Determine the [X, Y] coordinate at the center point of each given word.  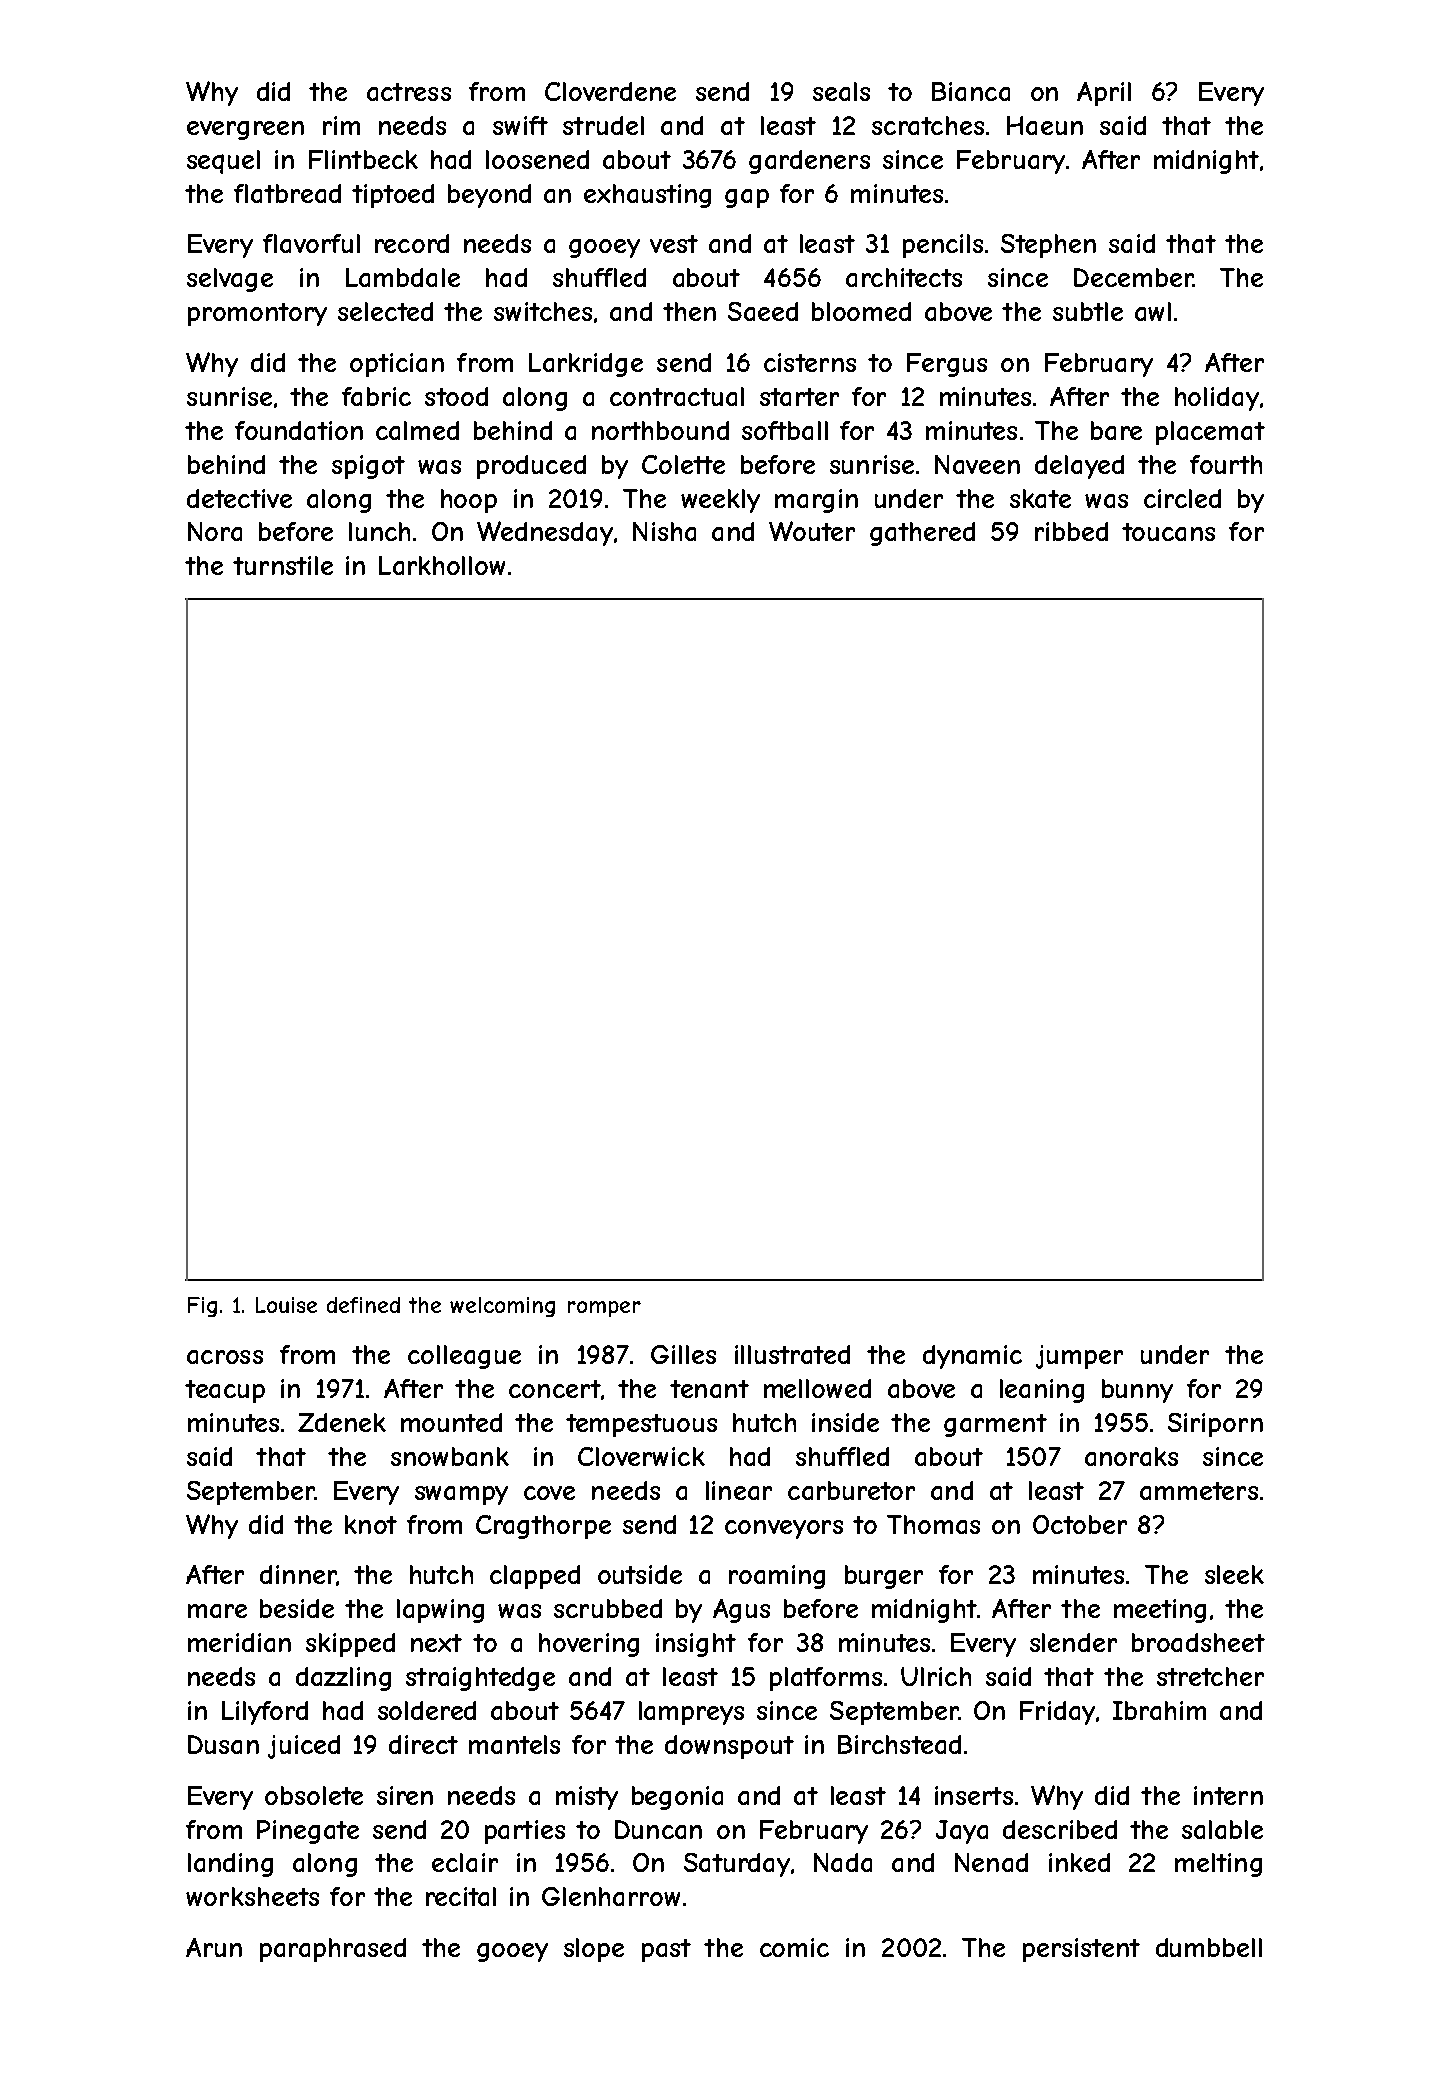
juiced [304, 1747]
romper [604, 1309]
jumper [1079, 1357]
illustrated [792, 1354]
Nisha [664, 531]
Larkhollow [442, 565]
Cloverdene [610, 91]
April [1104, 94]
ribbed [1071, 531]
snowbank [450, 1456]
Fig [202, 1307]
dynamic [972, 1357]
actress [409, 92]
